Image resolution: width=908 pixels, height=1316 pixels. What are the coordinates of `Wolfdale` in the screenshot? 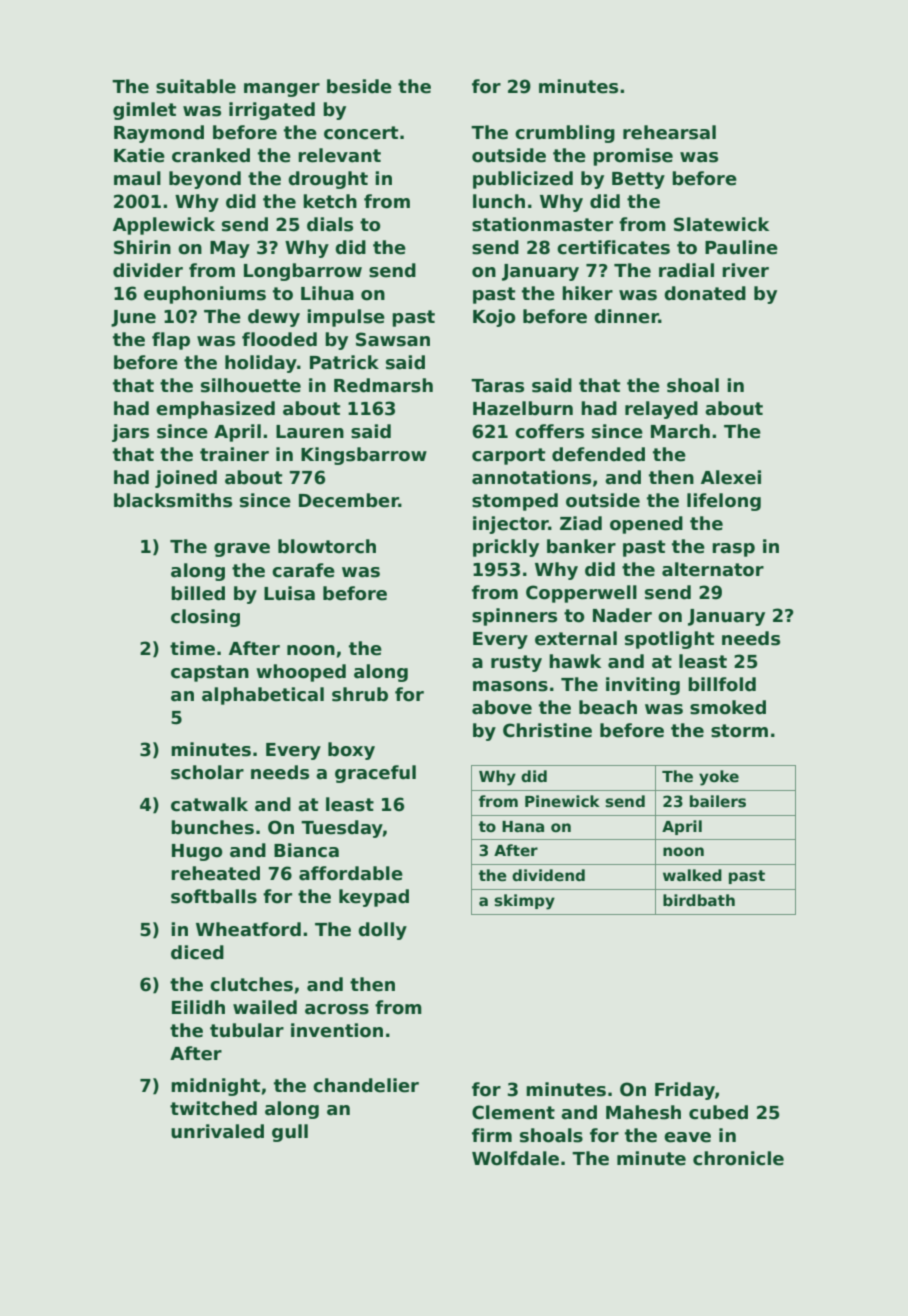 It's located at (515, 1158).
